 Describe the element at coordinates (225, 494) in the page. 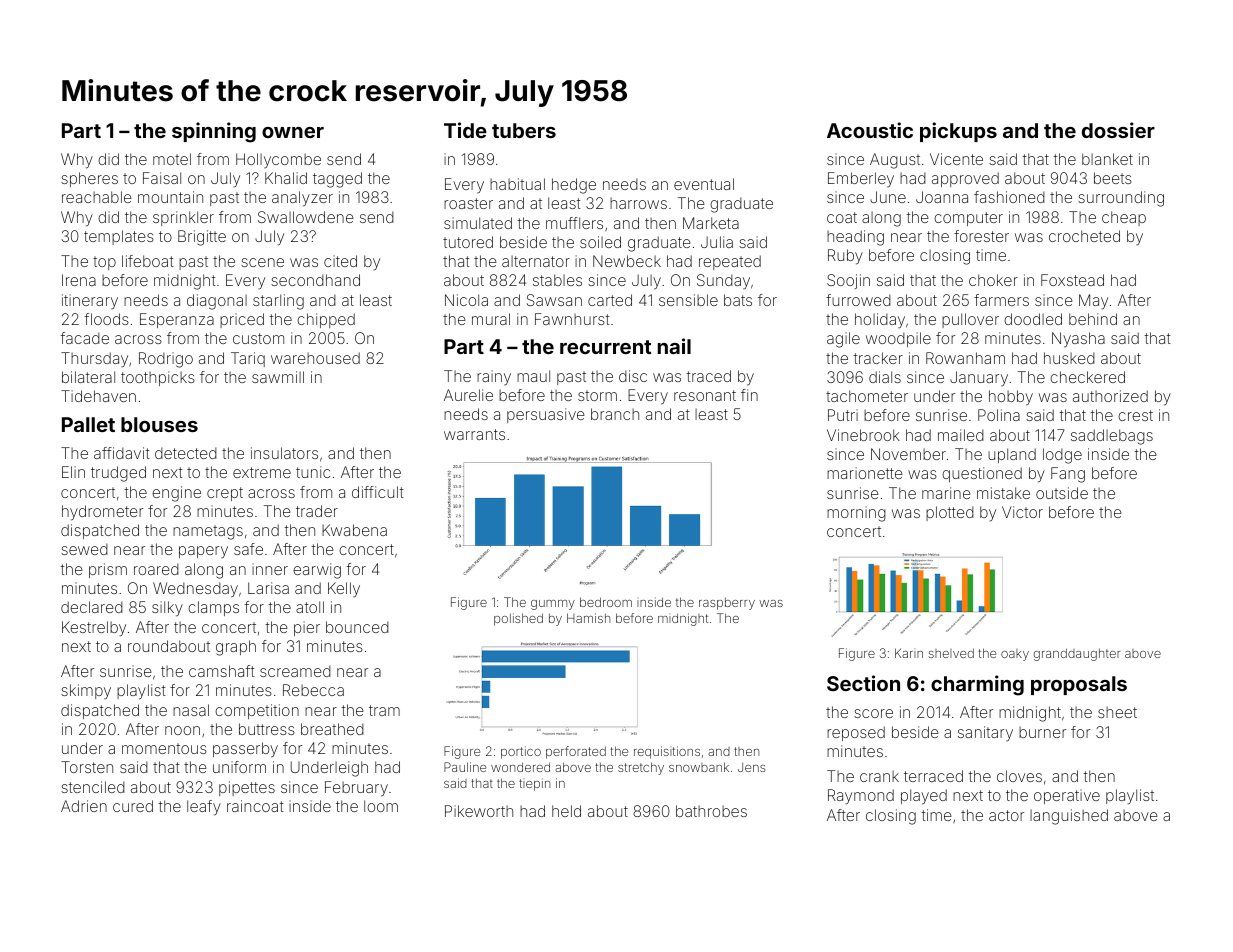

I see `crept` at that location.
